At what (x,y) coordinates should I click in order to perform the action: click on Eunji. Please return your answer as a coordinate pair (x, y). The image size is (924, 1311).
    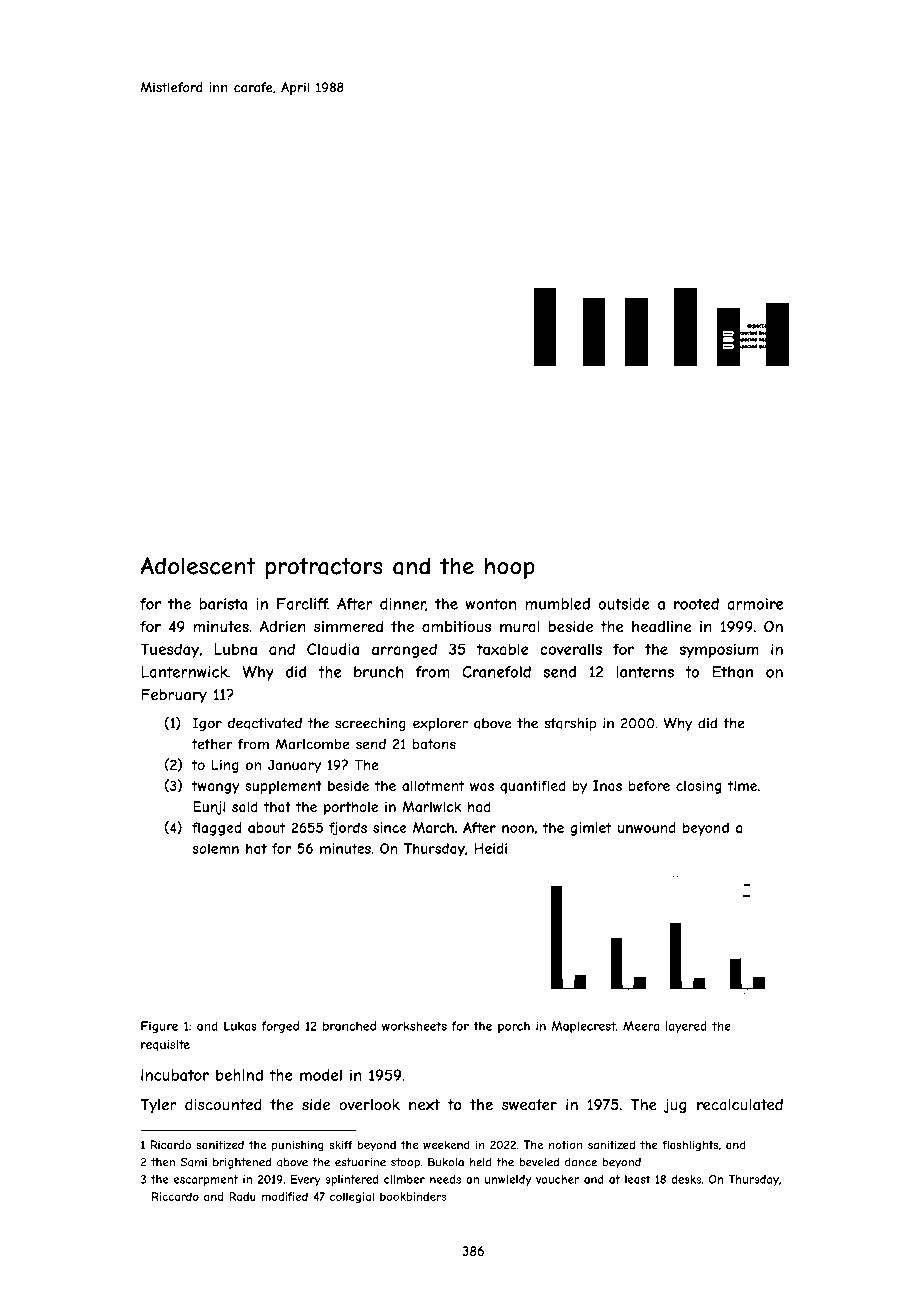
    Looking at the image, I should click on (209, 808).
